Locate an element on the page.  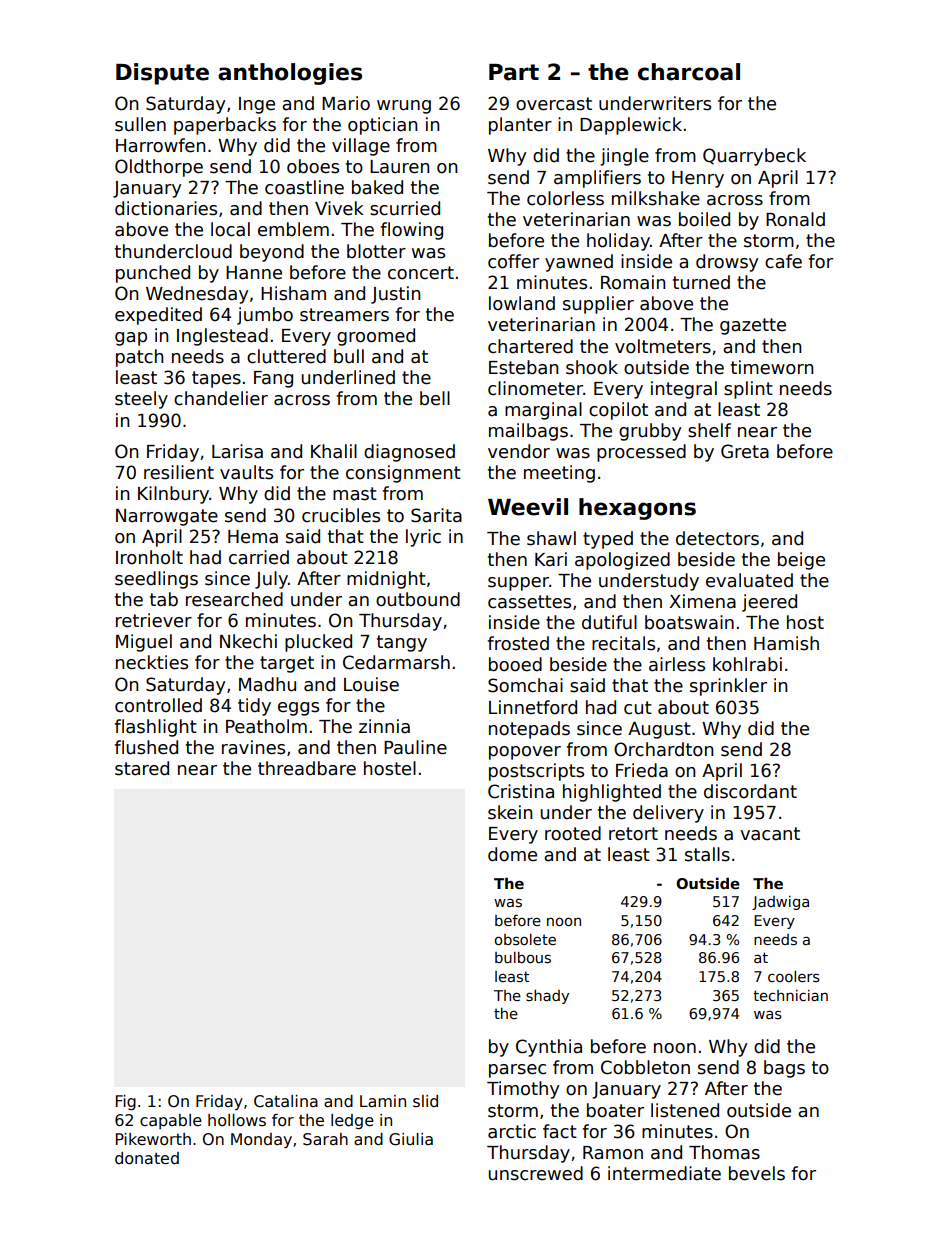
threadbare is located at coordinates (307, 768).
